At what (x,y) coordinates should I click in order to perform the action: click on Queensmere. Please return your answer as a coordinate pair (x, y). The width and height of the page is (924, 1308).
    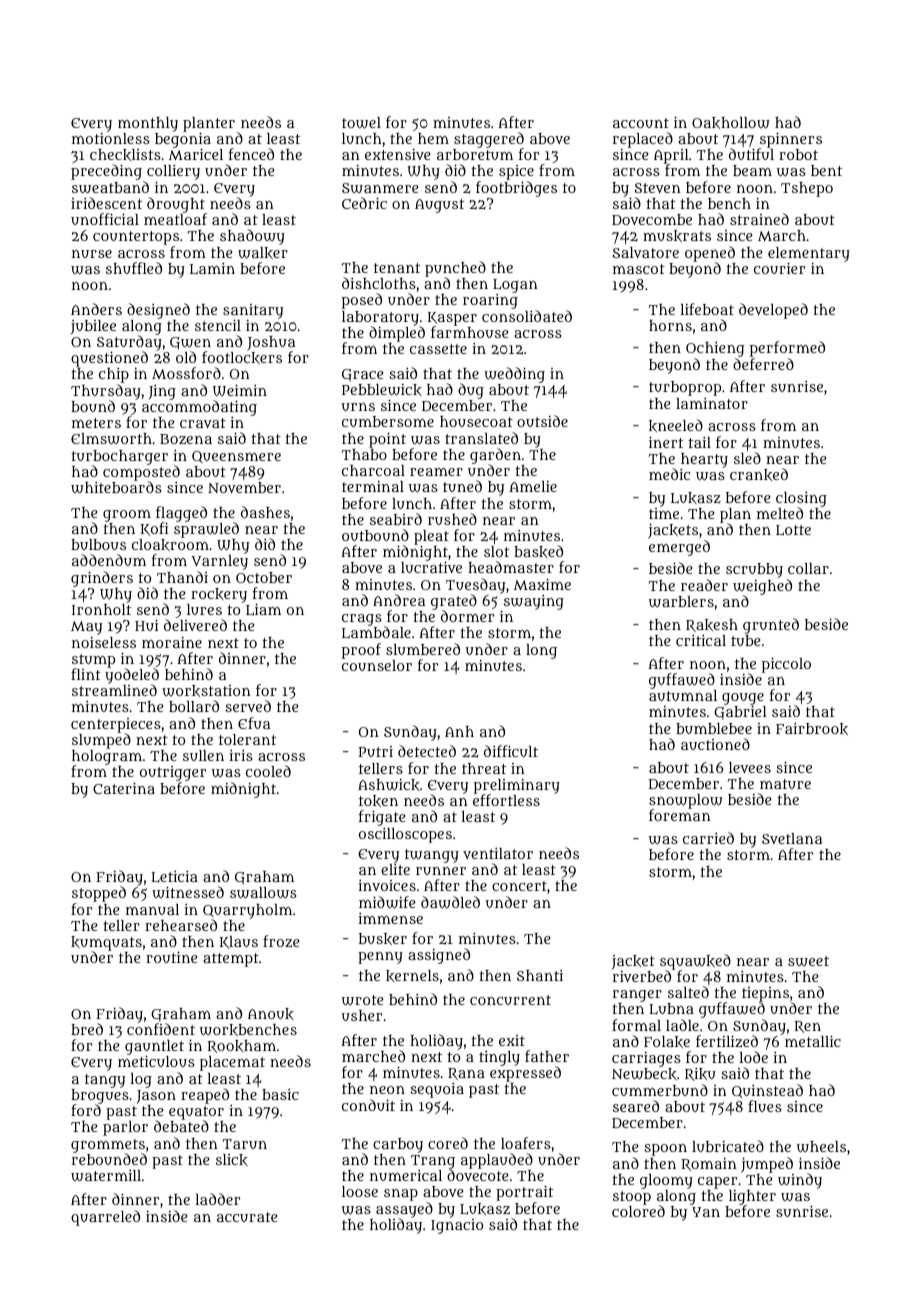
    Looking at the image, I should click on (236, 457).
